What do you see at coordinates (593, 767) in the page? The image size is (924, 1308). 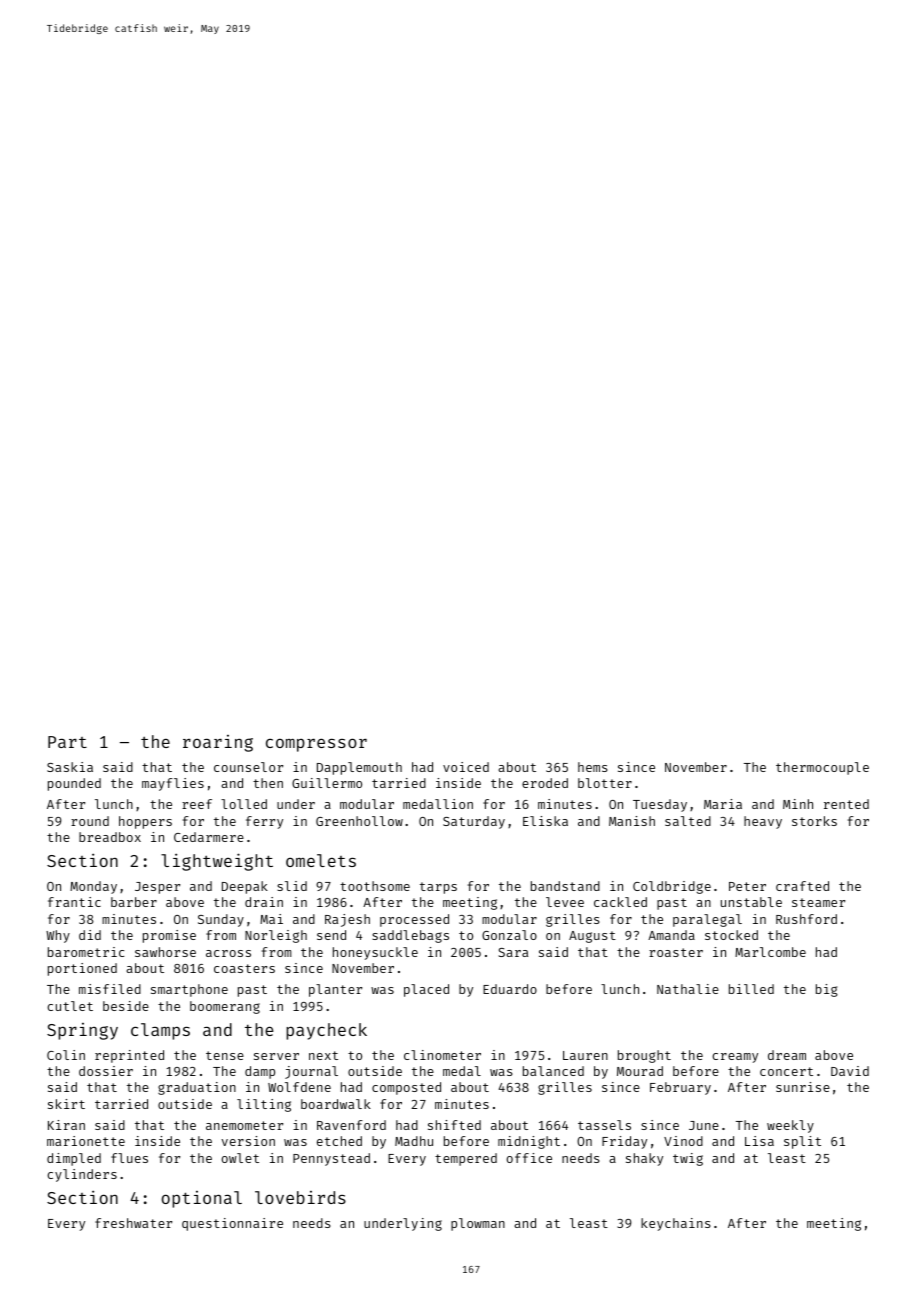 I see `hems` at bounding box center [593, 767].
